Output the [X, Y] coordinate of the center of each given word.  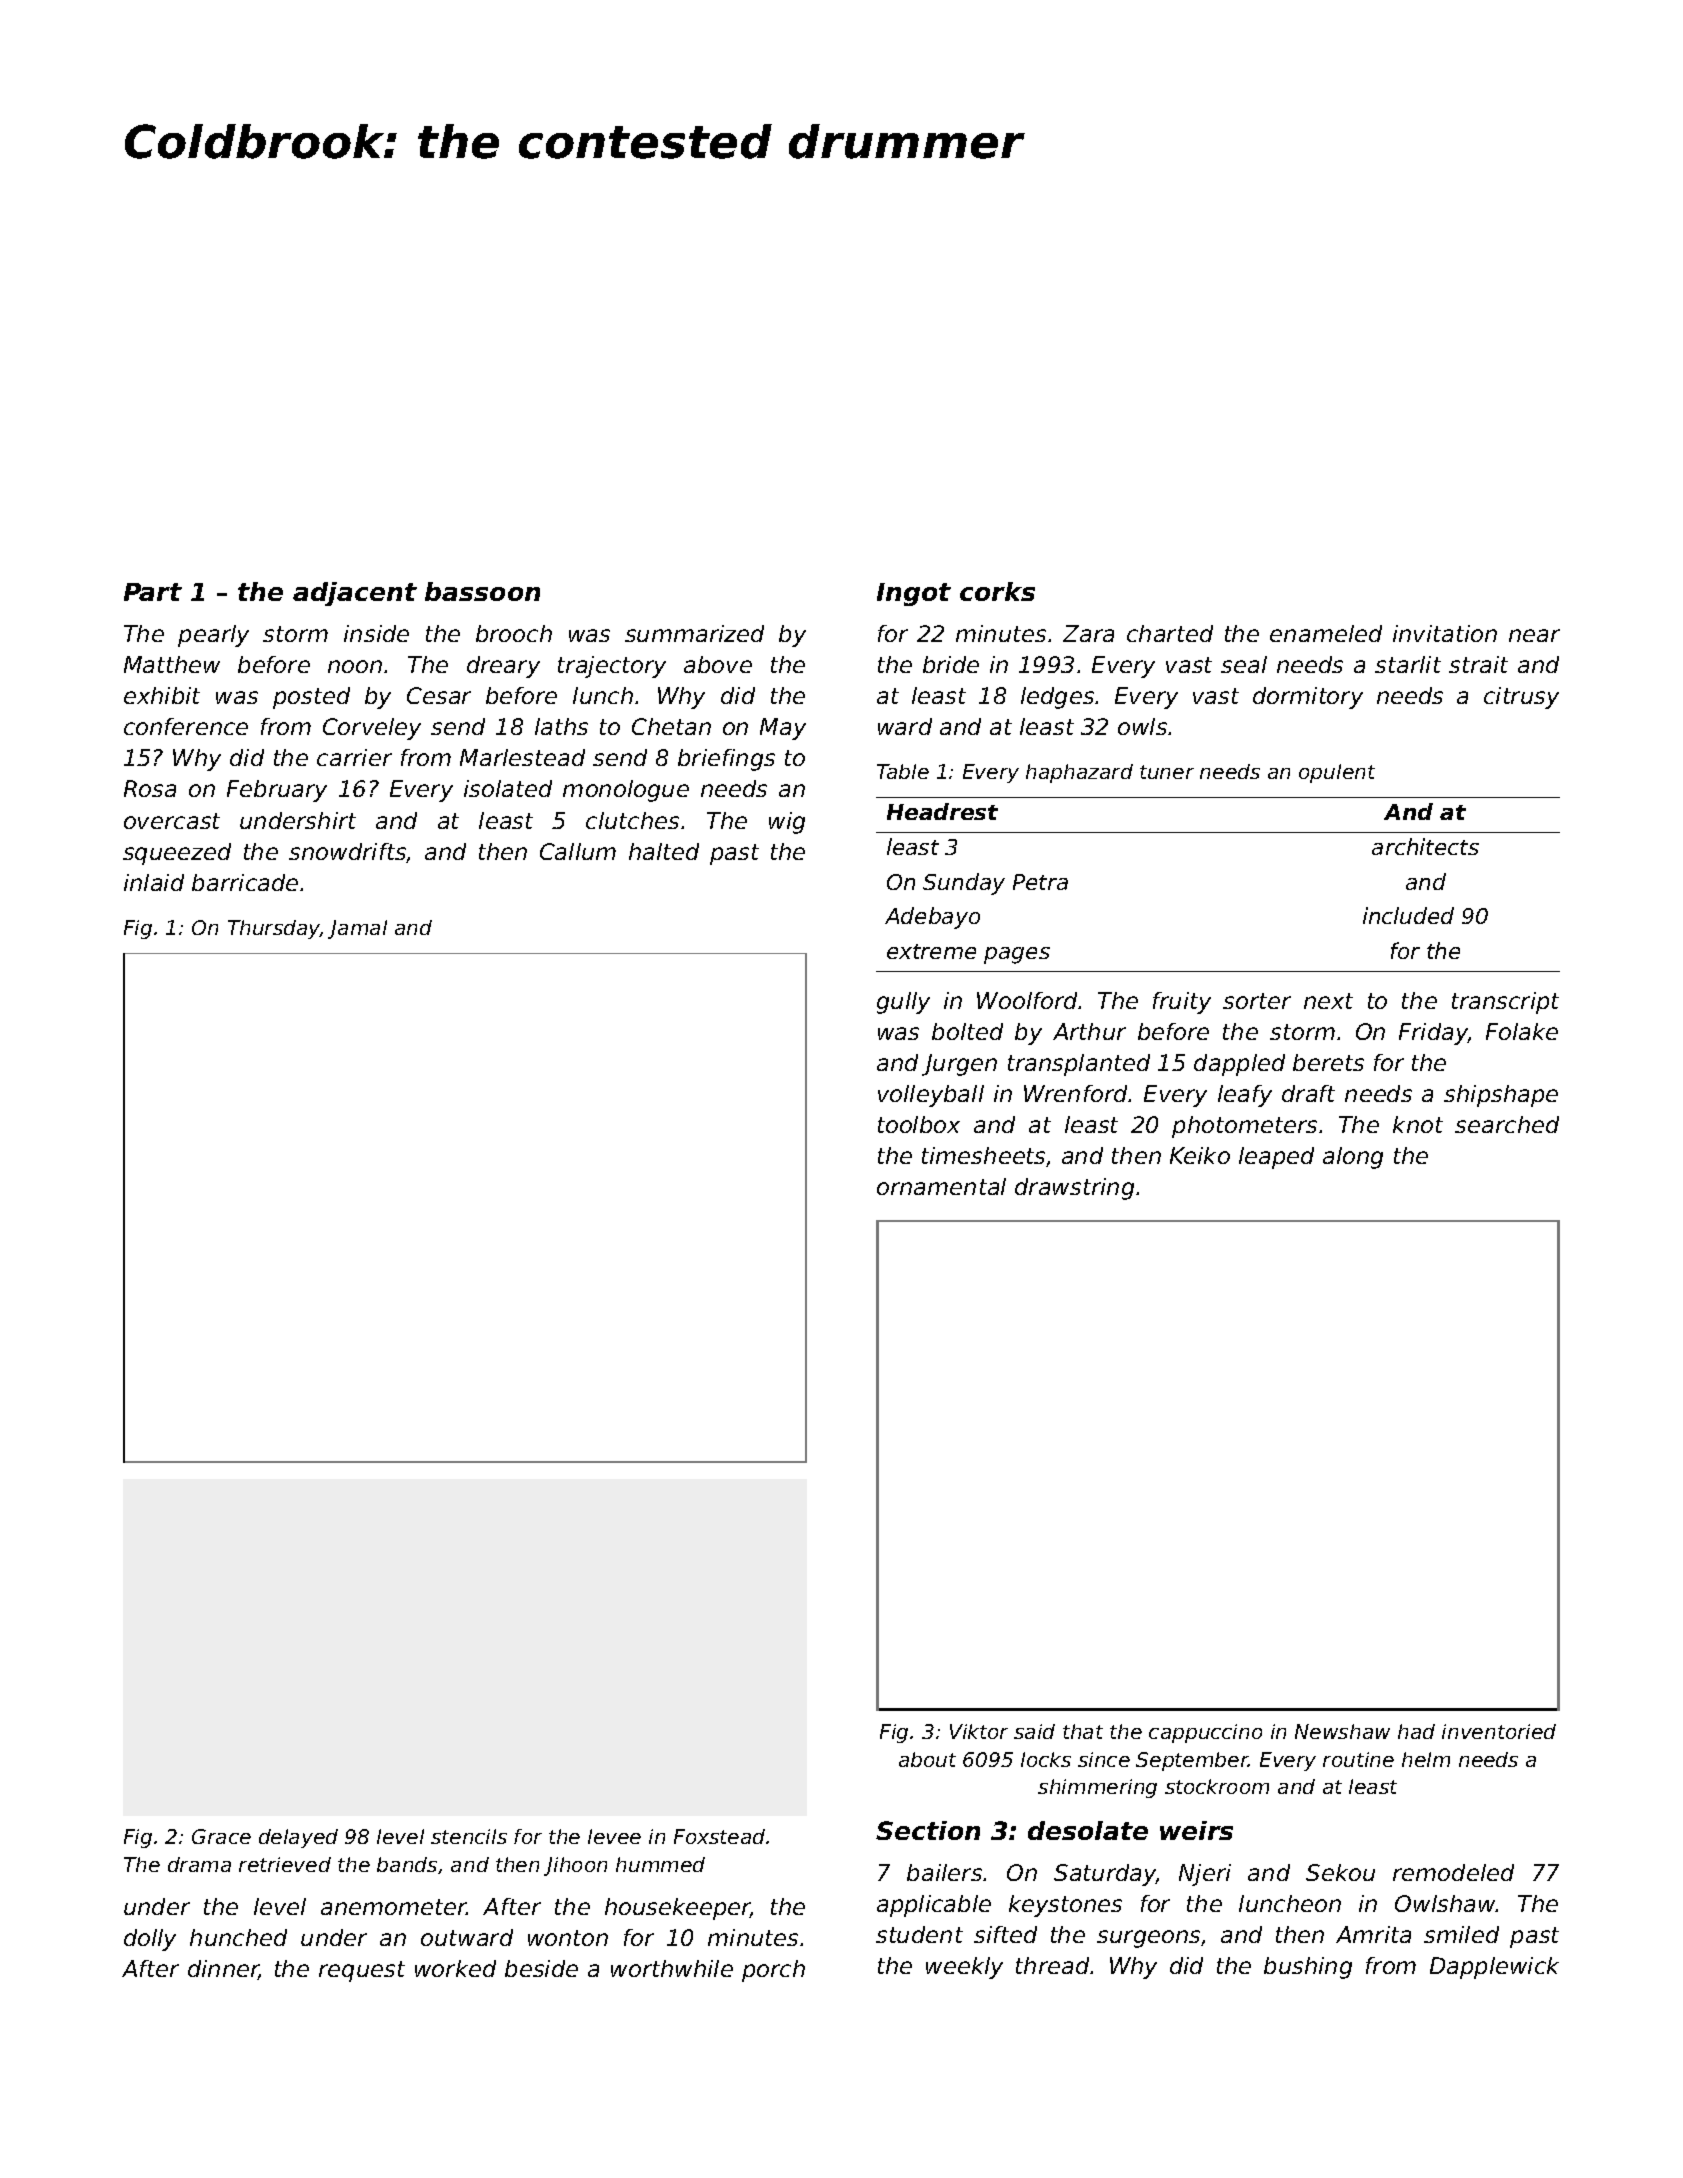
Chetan [671, 726]
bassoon [482, 591]
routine [1358, 1759]
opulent [1337, 773]
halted [664, 851]
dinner [223, 1970]
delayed [298, 1838]
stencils [469, 1836]
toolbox [919, 1124]
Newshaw [1342, 1731]
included [1408, 915]
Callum [578, 851]
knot [1418, 1124]
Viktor [979, 1731]
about [927, 1759]
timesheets [983, 1155]
